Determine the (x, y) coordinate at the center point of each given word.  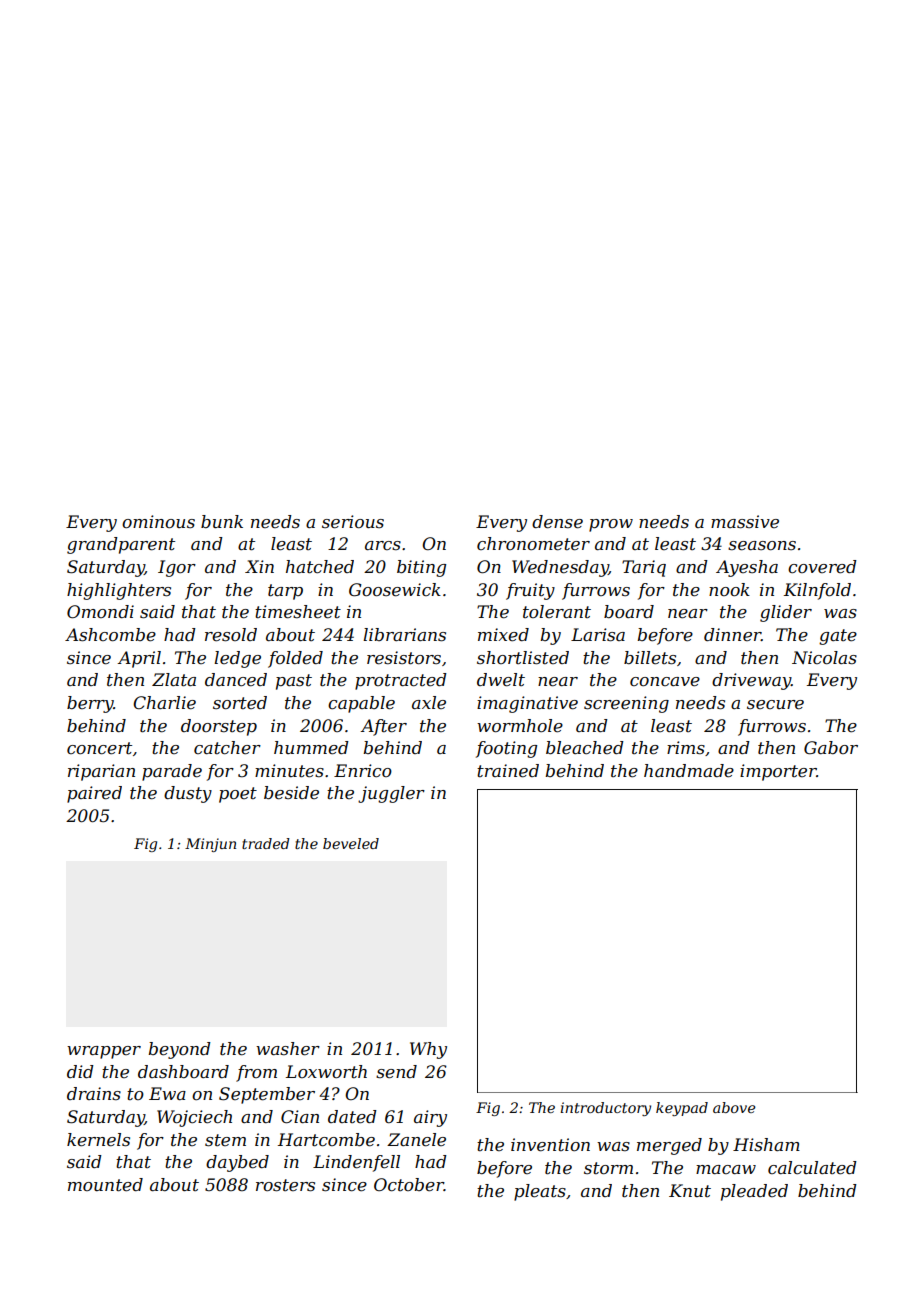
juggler (391, 794)
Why (428, 1050)
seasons (762, 546)
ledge (237, 659)
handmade (689, 771)
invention (550, 1145)
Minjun (210, 845)
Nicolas (824, 658)
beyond (179, 1050)
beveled (351, 843)
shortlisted (523, 658)
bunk (222, 521)
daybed (237, 1163)
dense (557, 522)
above (734, 1107)
